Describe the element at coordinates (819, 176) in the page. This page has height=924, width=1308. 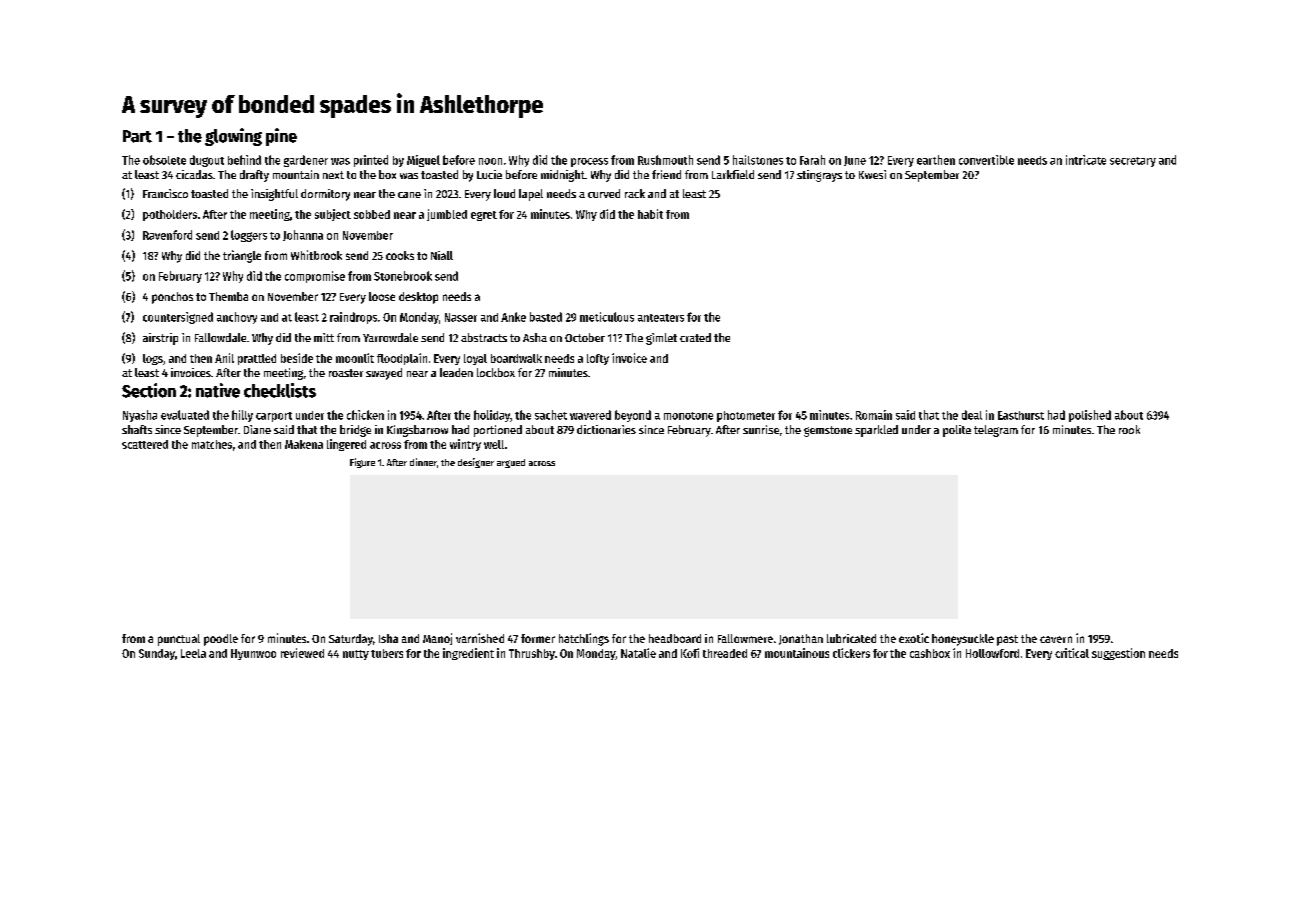
I see `stingrays` at that location.
